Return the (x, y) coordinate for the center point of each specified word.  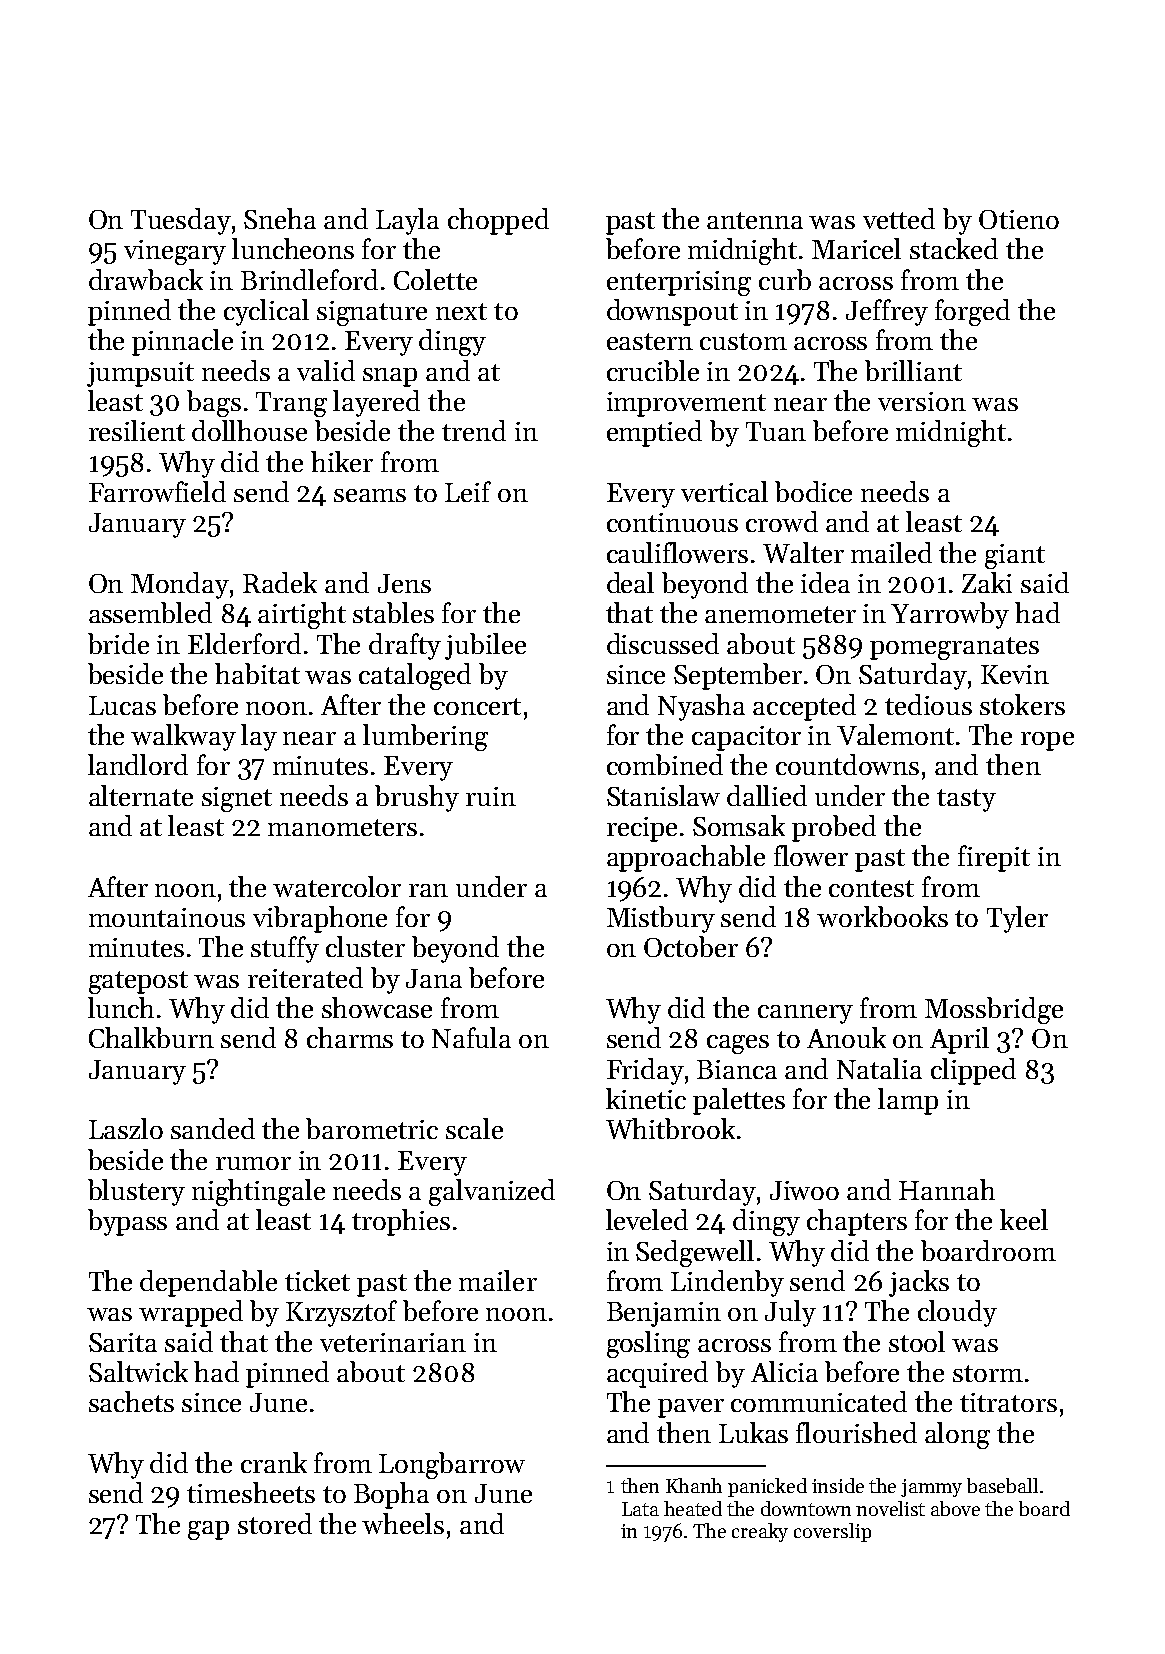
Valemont (895, 734)
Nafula (471, 1037)
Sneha (280, 218)
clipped (973, 1071)
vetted (899, 218)
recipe (642, 829)
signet (237, 799)
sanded (213, 1128)
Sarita (123, 1342)
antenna (755, 220)
